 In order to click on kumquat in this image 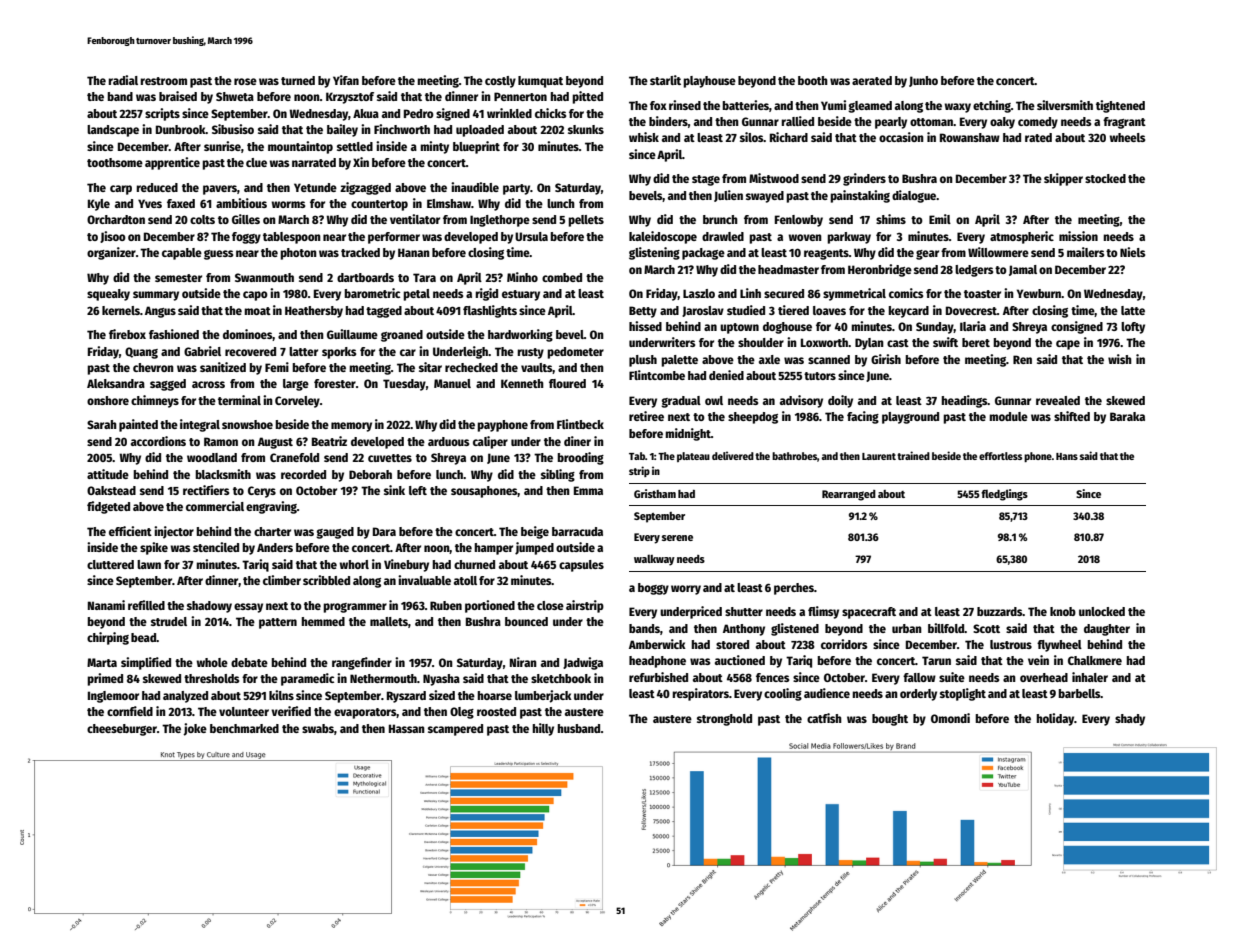, I will do `click(540, 82)`.
